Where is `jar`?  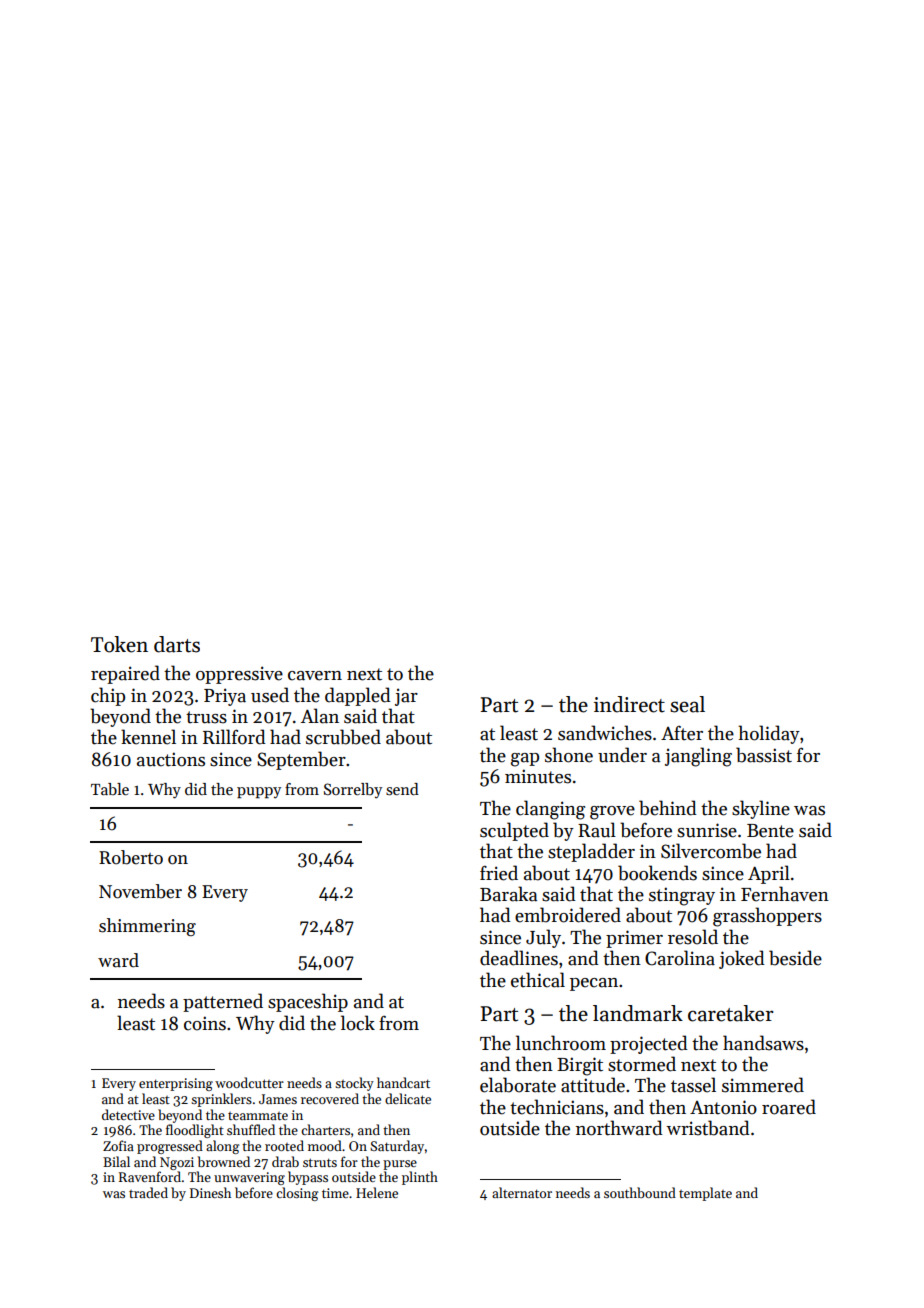
jar is located at coordinates (406, 697).
